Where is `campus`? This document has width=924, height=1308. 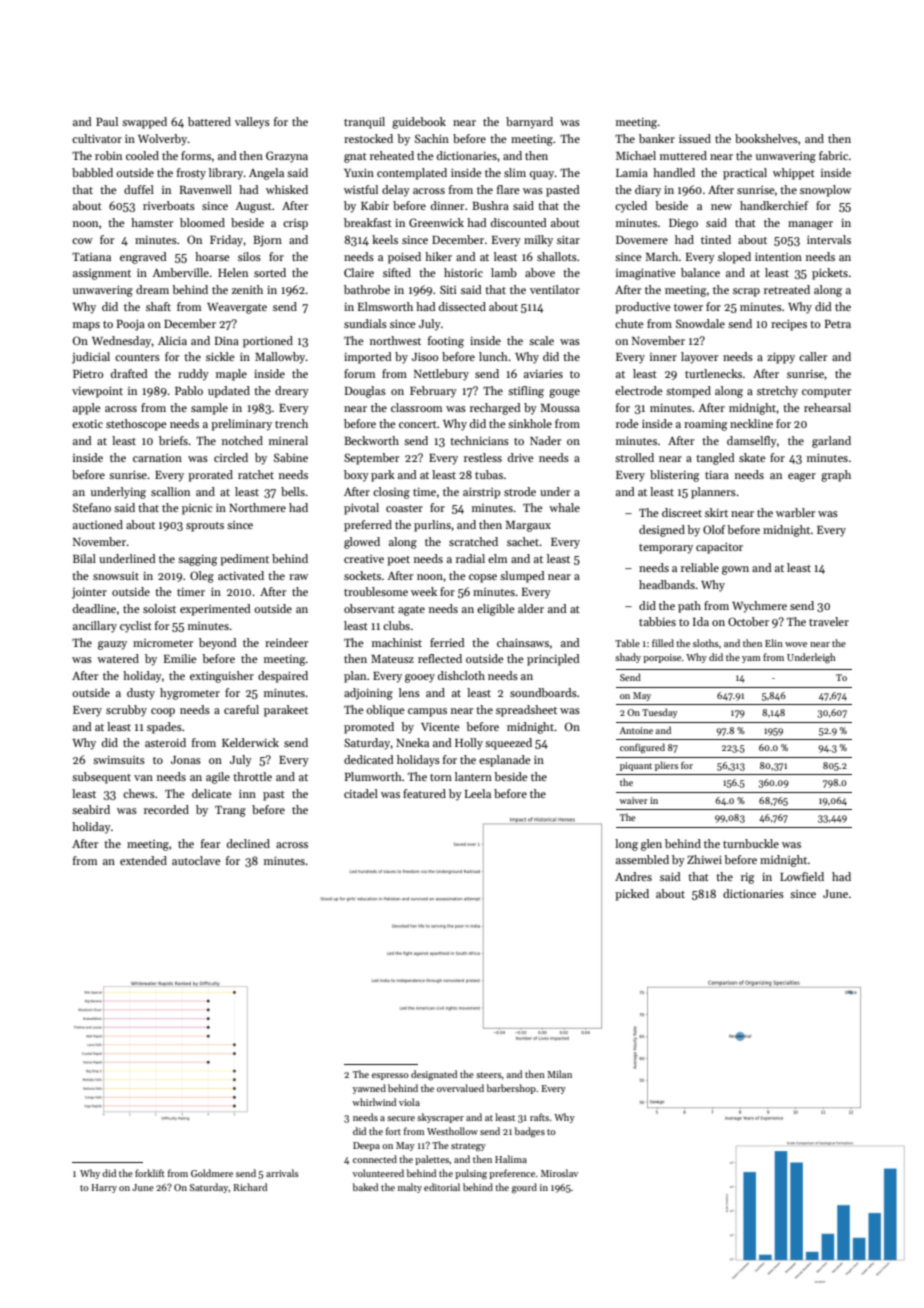
campus is located at coordinates (427, 712).
